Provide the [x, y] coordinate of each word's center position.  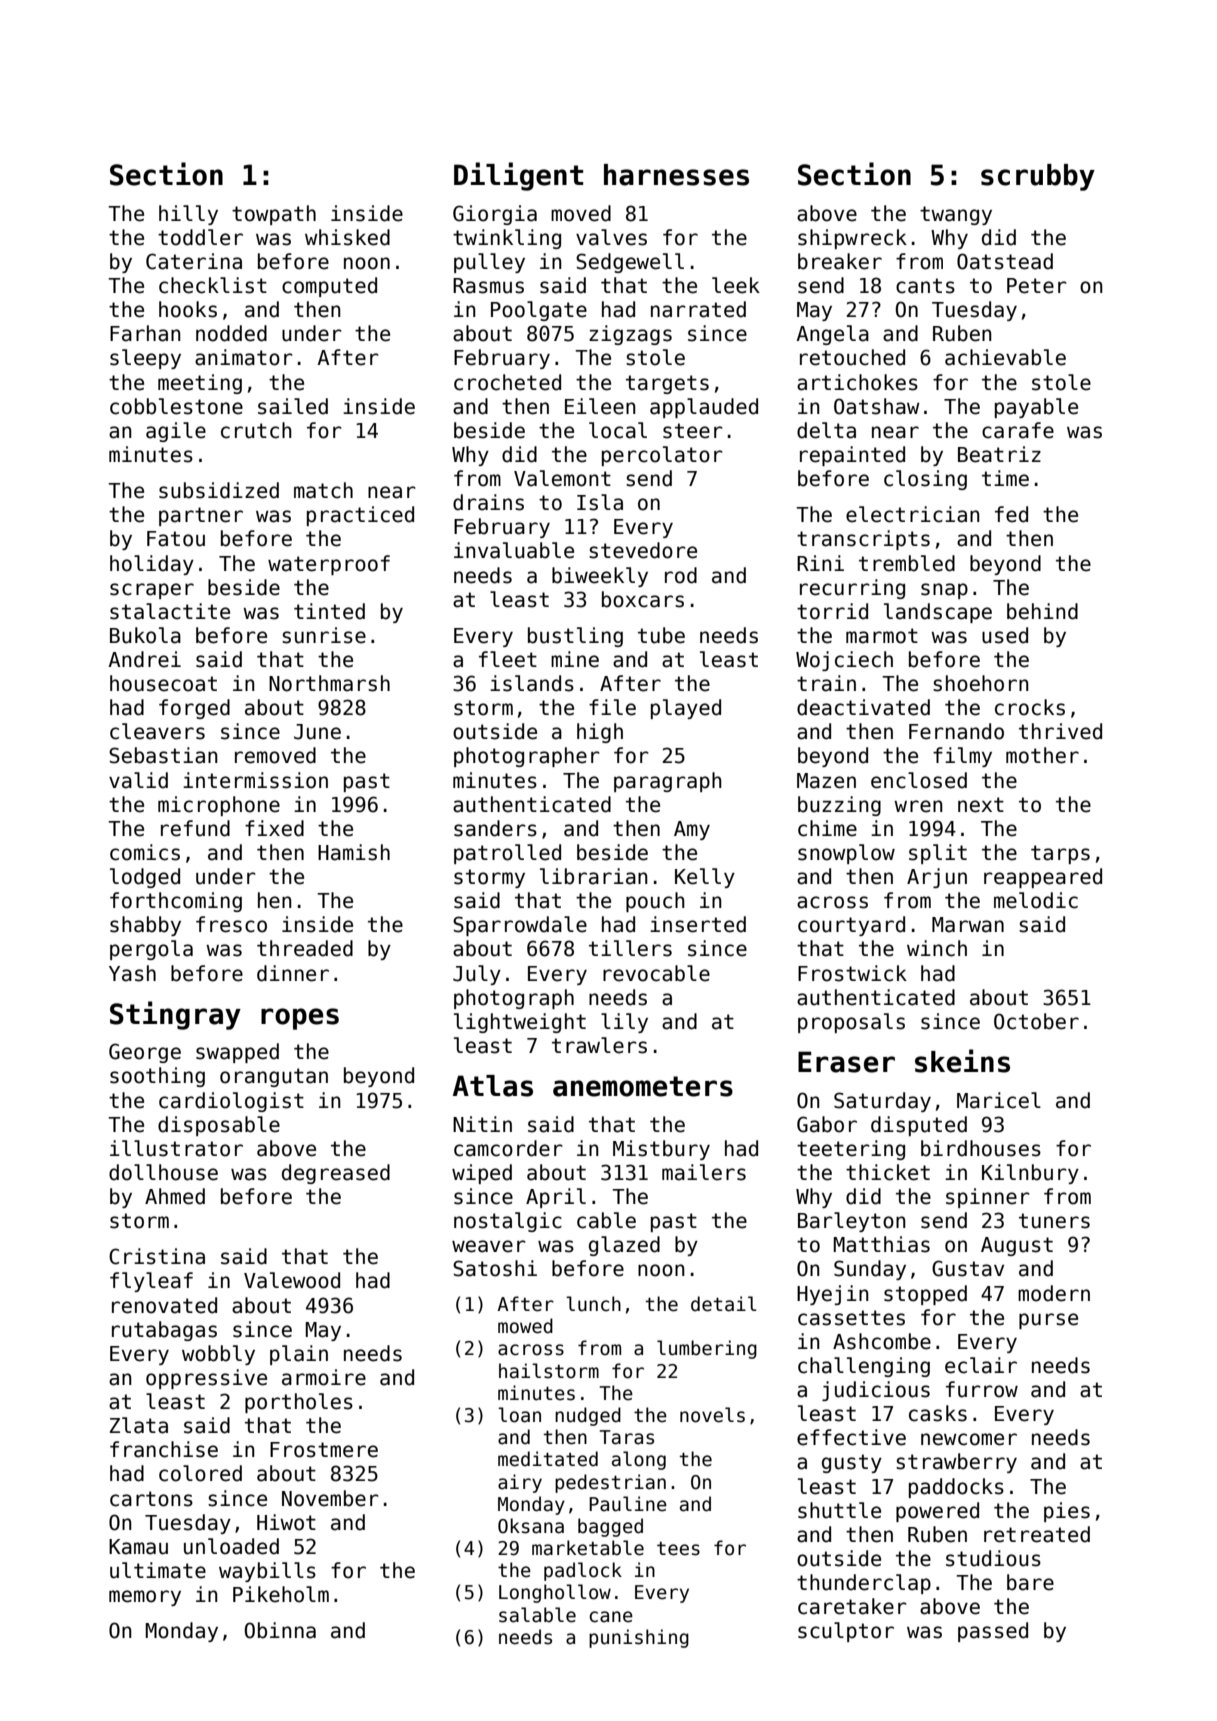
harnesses [676, 175]
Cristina [157, 1256]
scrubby [1038, 177]
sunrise [324, 635]
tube [661, 635]
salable [537, 1615]
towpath [274, 215]
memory [145, 1598]
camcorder [508, 1148]
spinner [988, 1198]
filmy [962, 757]
